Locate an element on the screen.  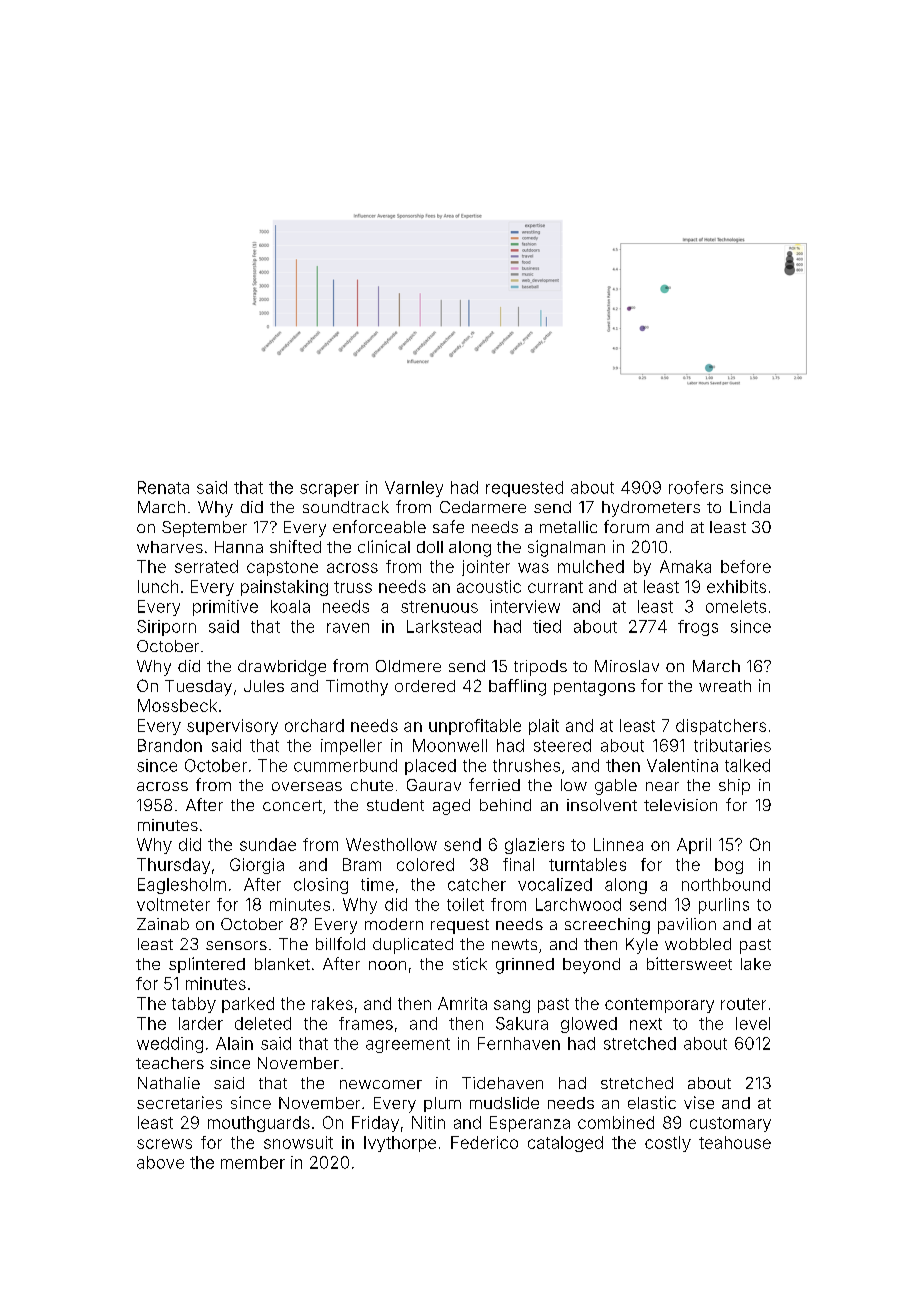
orchard is located at coordinates (314, 725).
